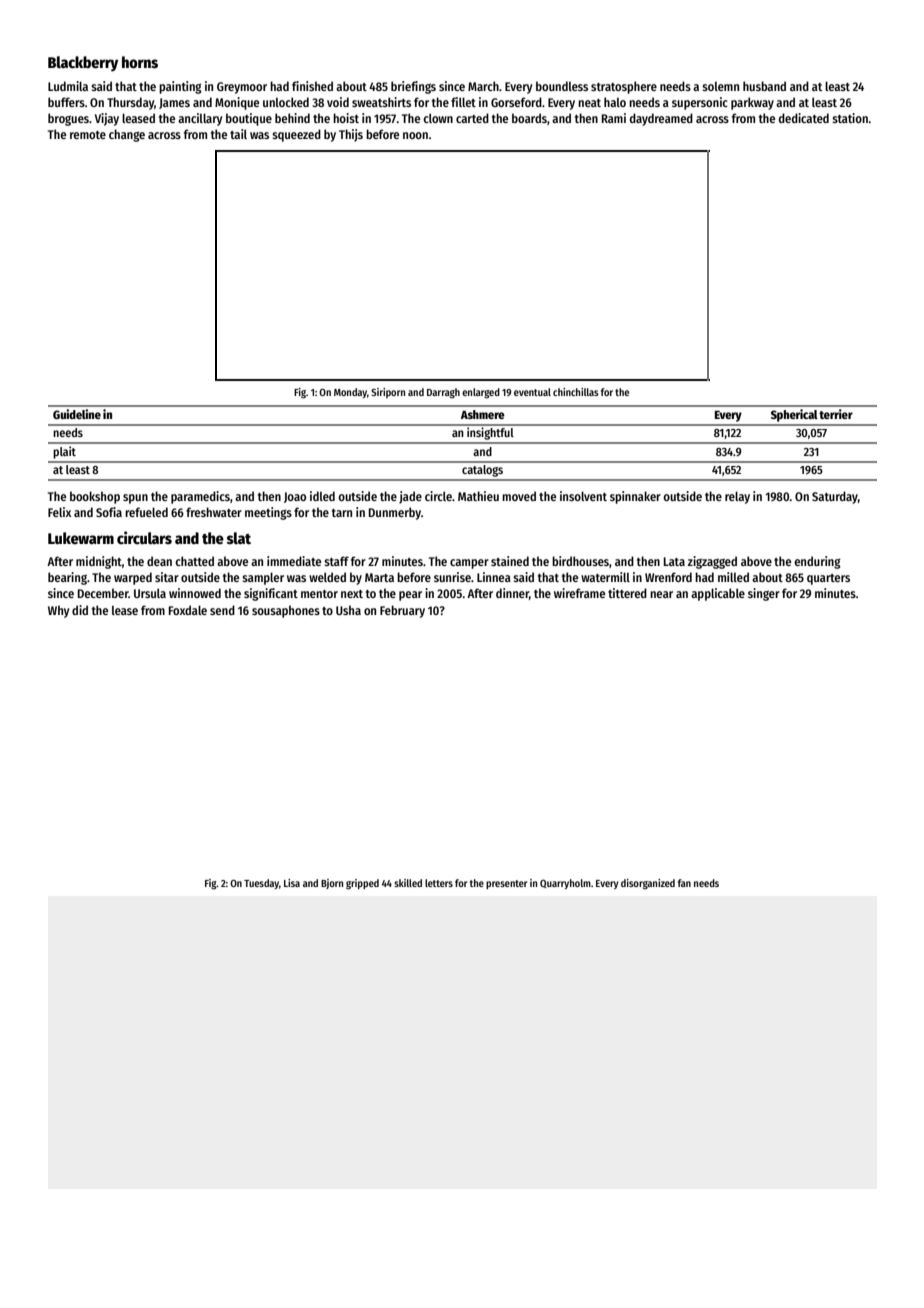 This image has width=924, height=1308. What do you see at coordinates (312, 86) in the image?
I see `finished` at bounding box center [312, 86].
